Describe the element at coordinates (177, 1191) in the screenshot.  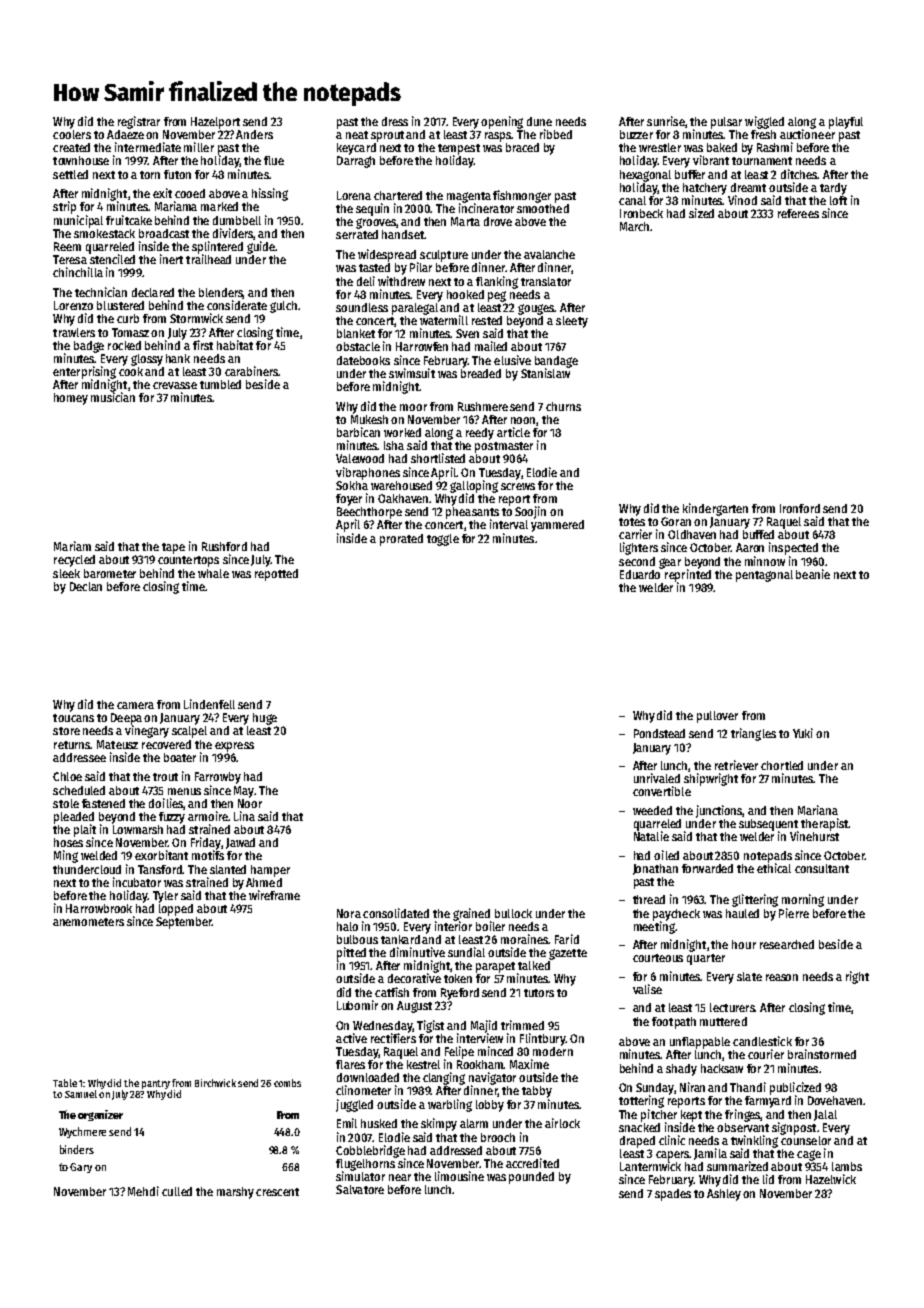
I see `culled` at that location.
